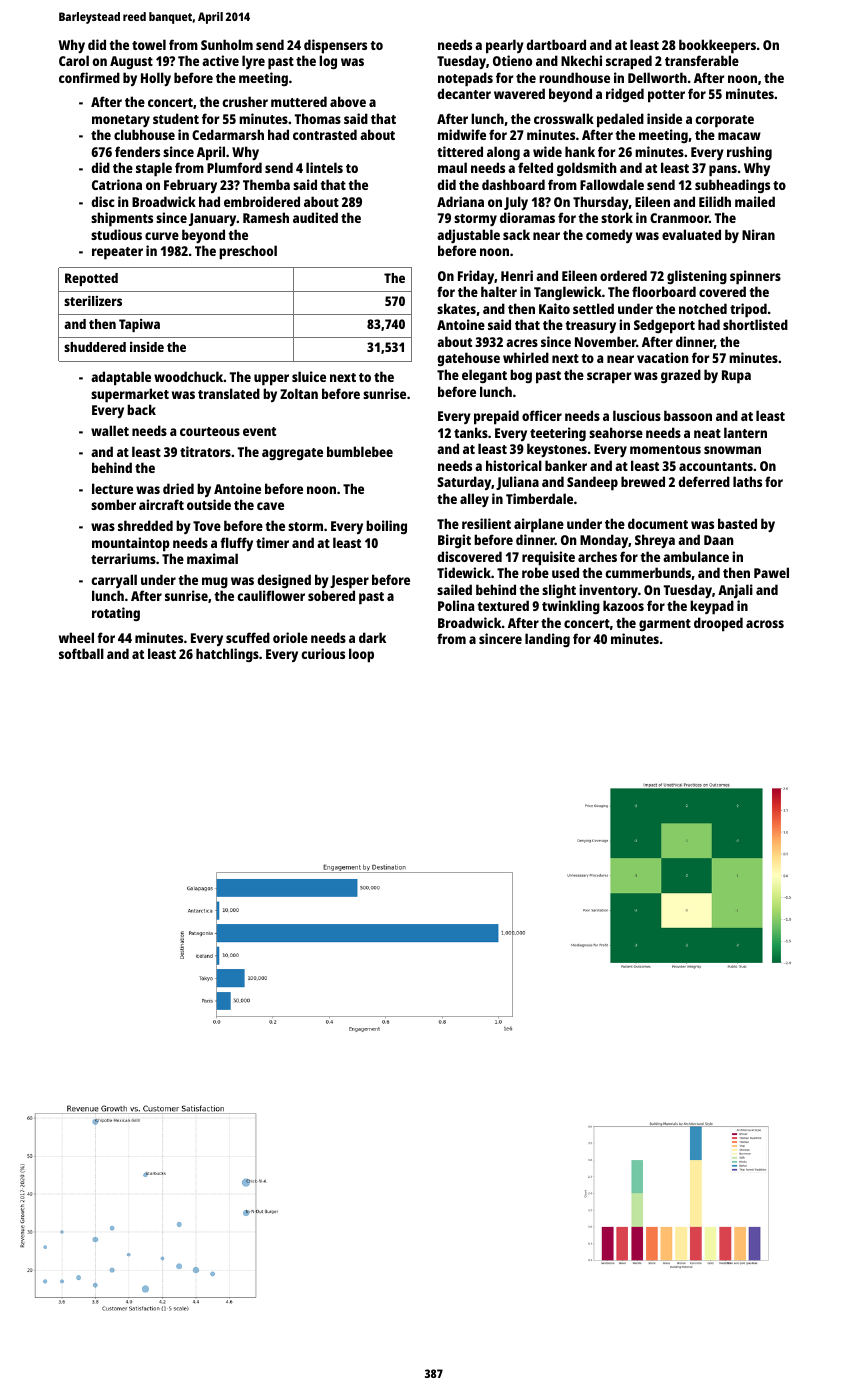 The width and height of the image is (849, 1400). What do you see at coordinates (117, 184) in the image?
I see `Catriona` at bounding box center [117, 184].
